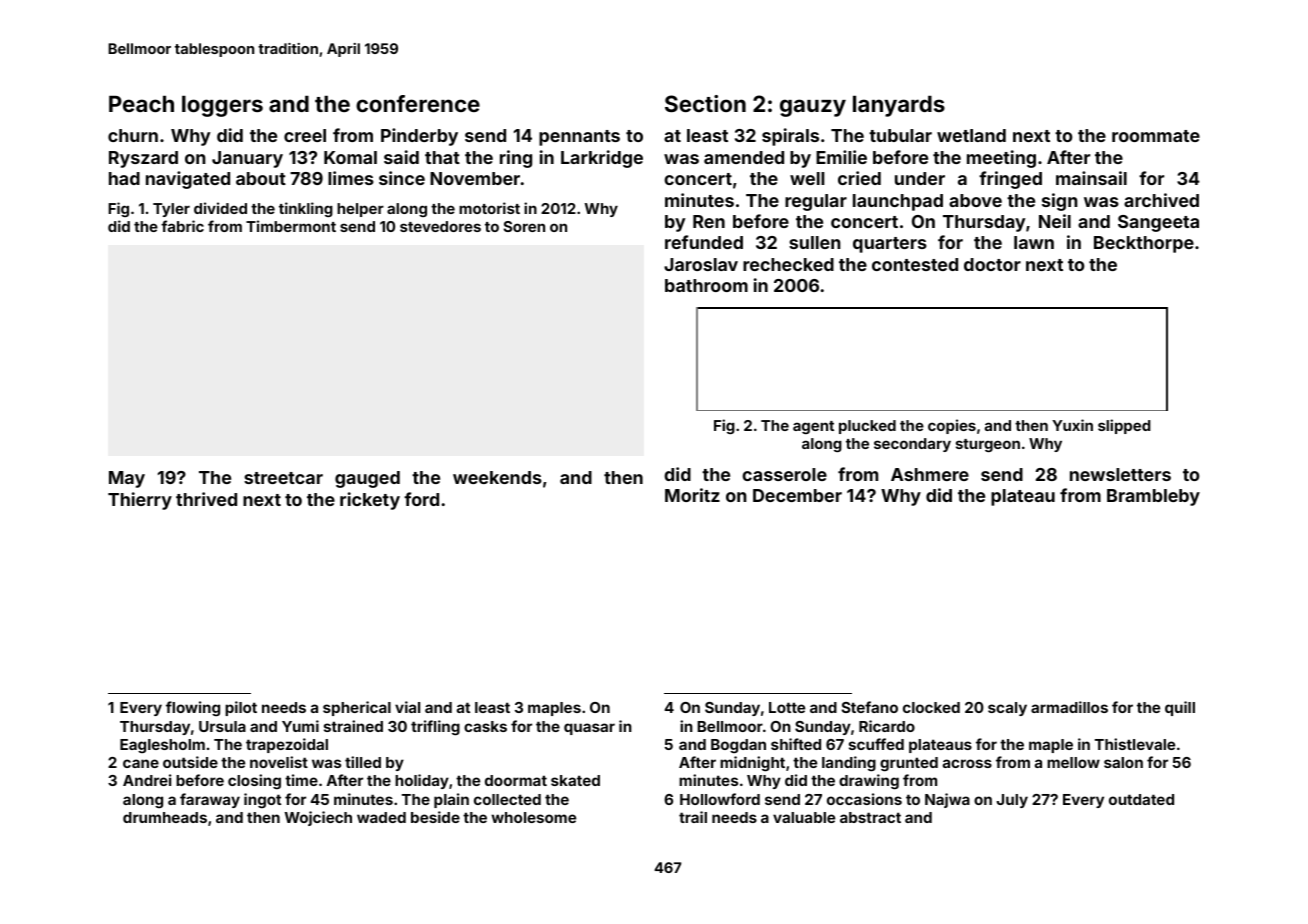 This document has width=1308, height=924. I want to click on stevedores, so click(440, 226).
